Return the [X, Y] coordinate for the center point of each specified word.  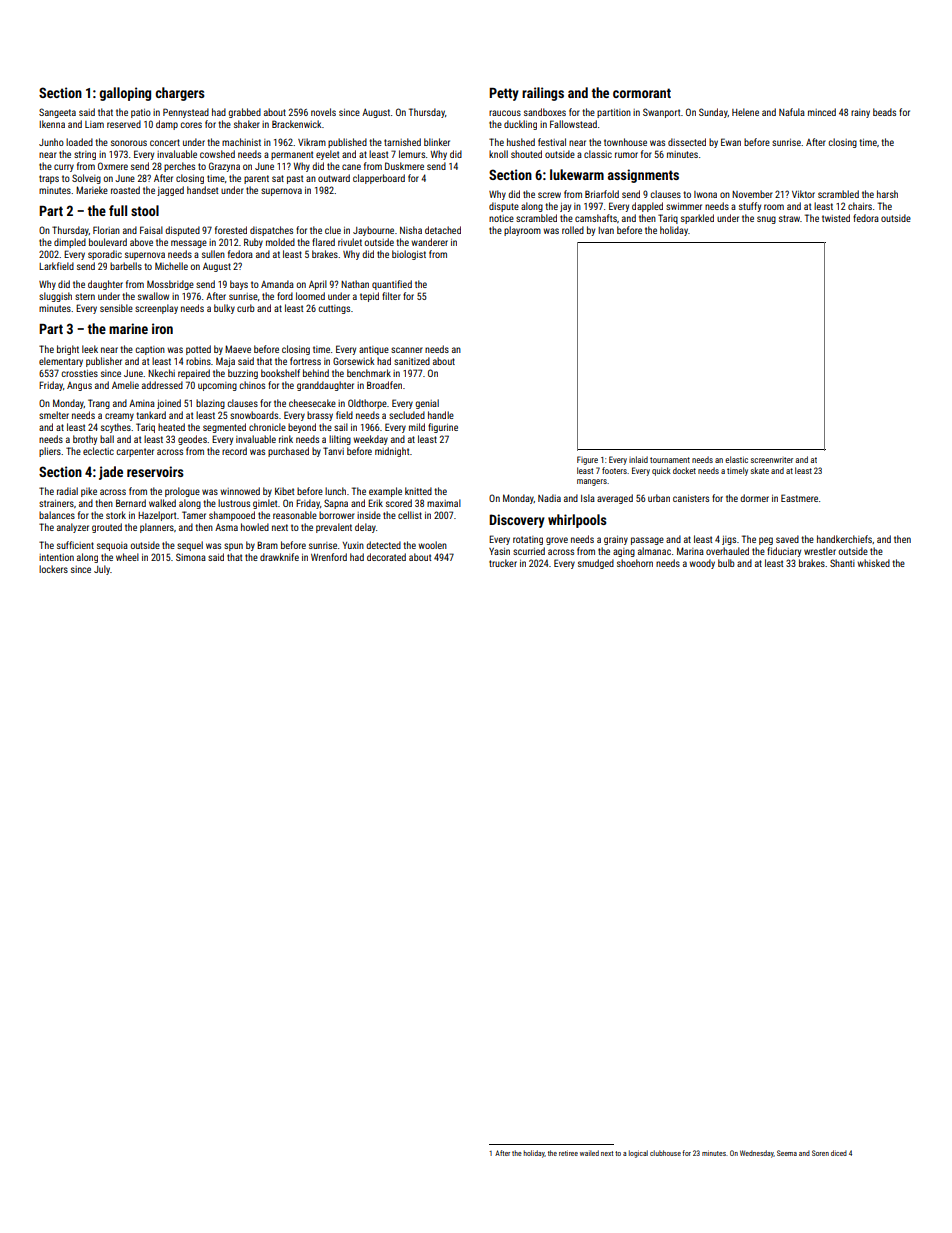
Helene [745, 112]
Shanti [842, 563]
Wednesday [757, 1154]
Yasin [499, 551]
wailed [589, 1153]
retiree [568, 1153]
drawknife [279, 557]
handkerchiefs [844, 539]
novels [323, 112]
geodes [192, 440]
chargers [180, 94]
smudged [596, 564]
